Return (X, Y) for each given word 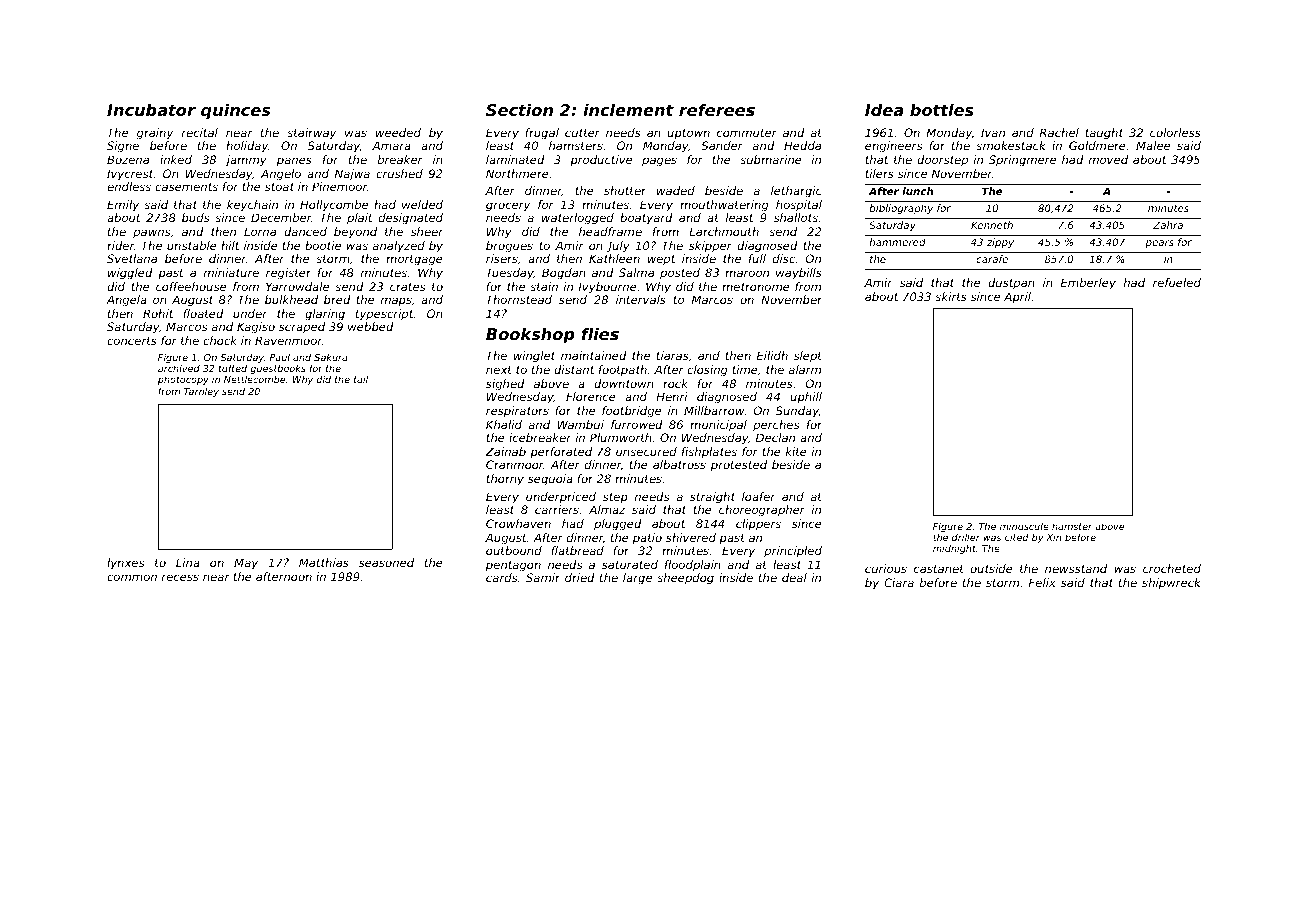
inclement (628, 109)
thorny (505, 480)
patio (647, 539)
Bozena (128, 159)
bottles (942, 109)
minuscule (1024, 526)
